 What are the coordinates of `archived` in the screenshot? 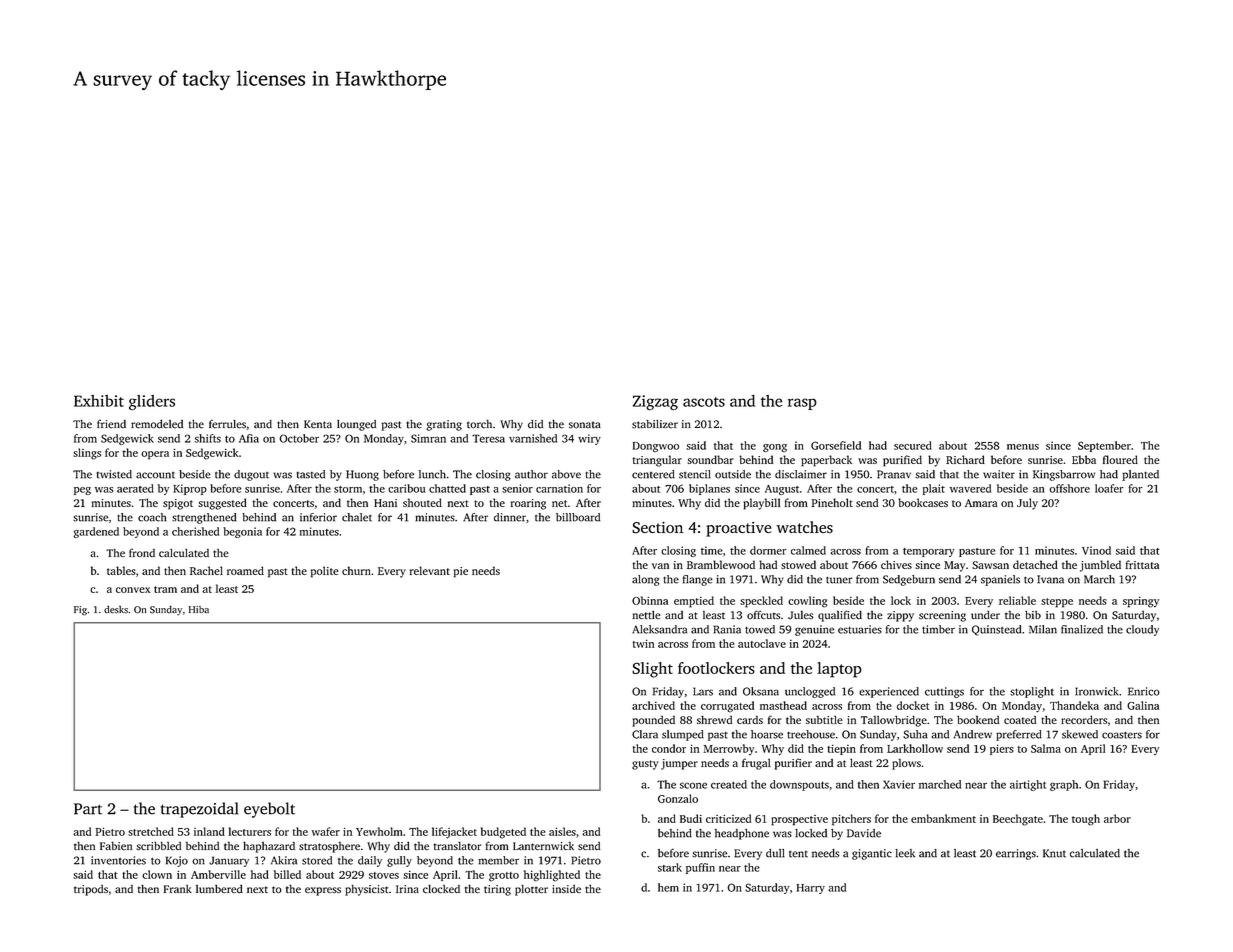 It's located at (653, 705).
